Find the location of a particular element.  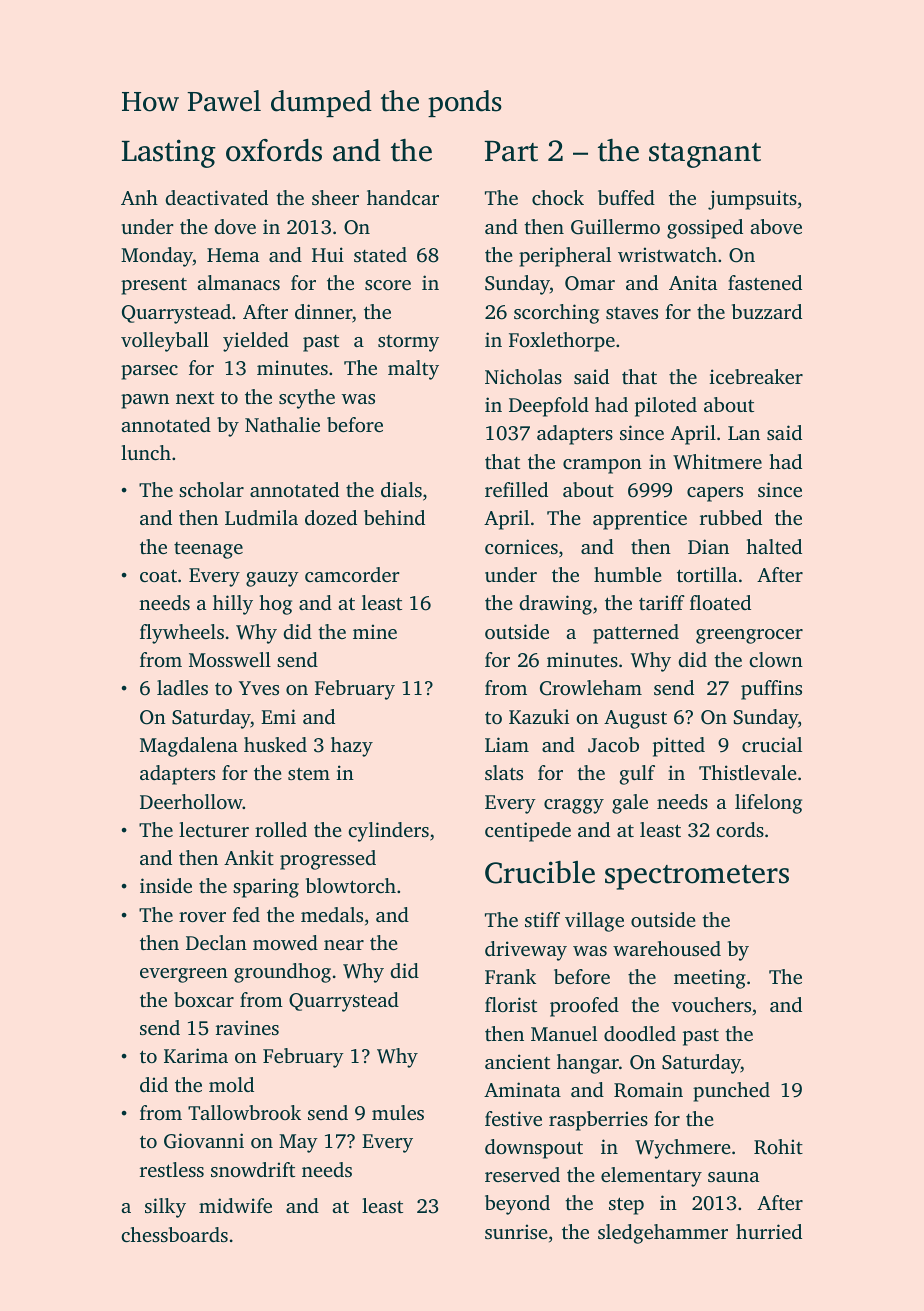

cornices is located at coordinates (521, 546).
